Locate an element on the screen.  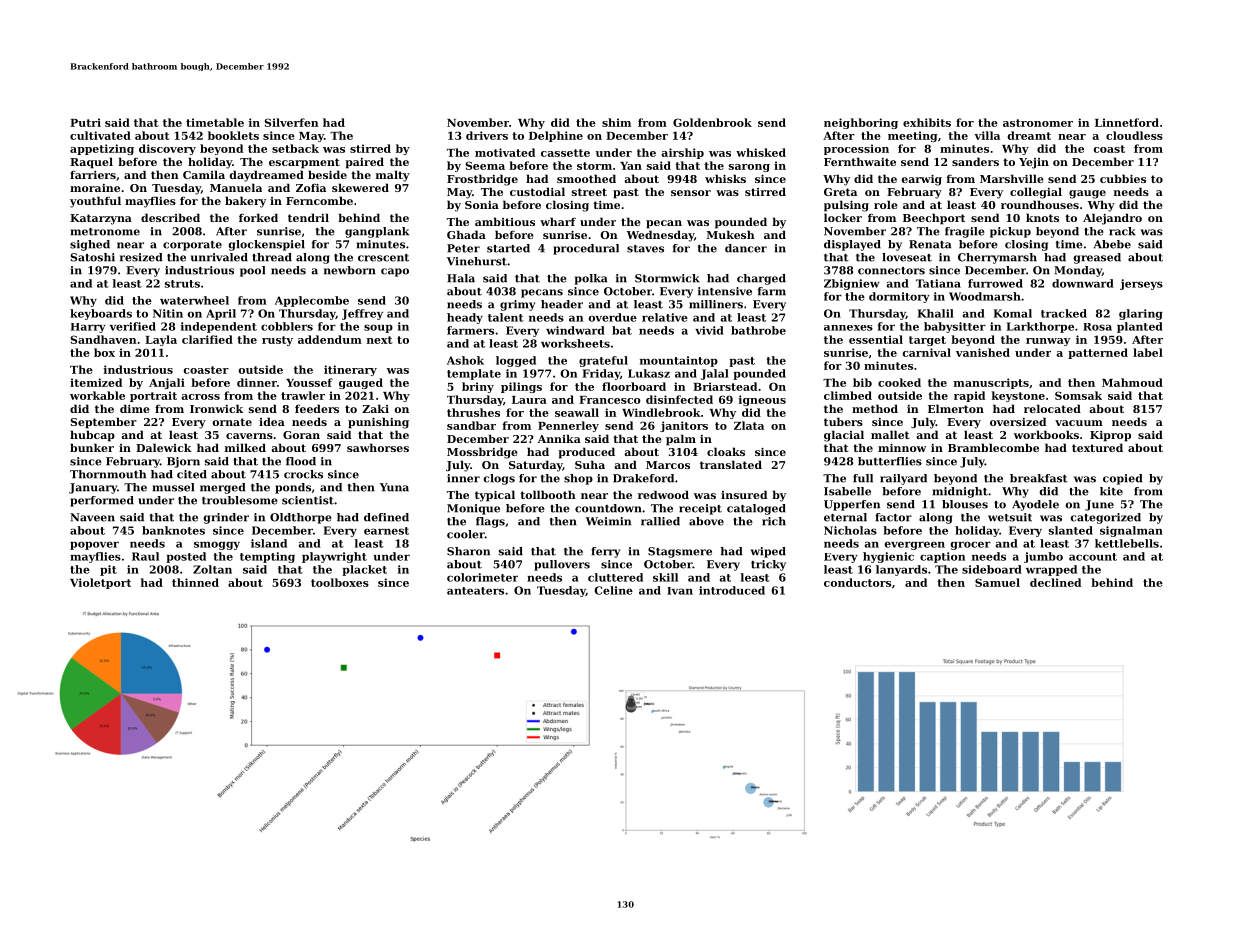
Marshville is located at coordinates (1012, 178).
